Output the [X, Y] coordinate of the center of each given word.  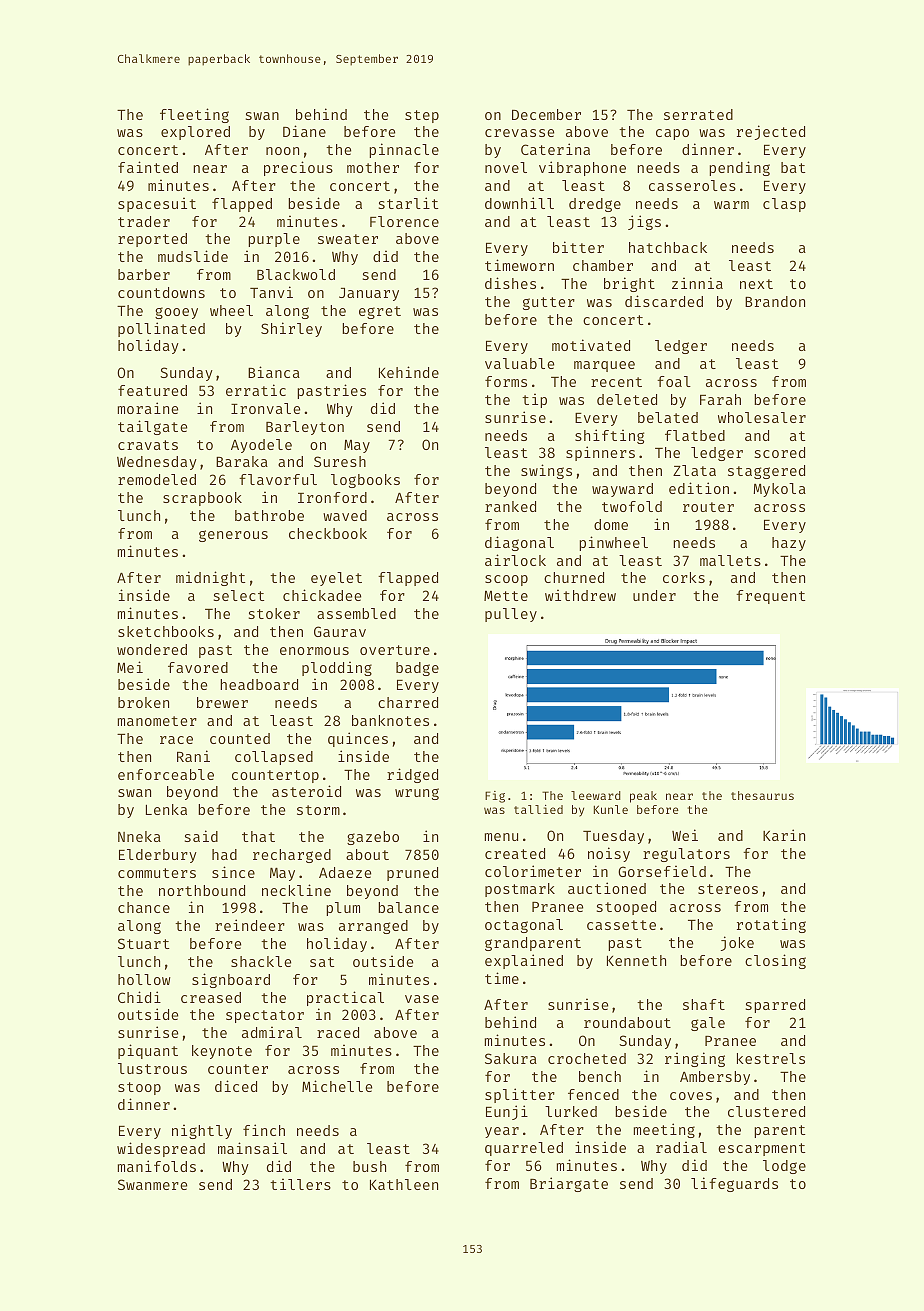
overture [395, 650]
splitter [520, 1095]
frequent [770, 597]
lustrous [152, 1068]
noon [282, 151]
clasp [784, 205]
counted [240, 738]
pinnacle [404, 150]
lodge [784, 1167]
